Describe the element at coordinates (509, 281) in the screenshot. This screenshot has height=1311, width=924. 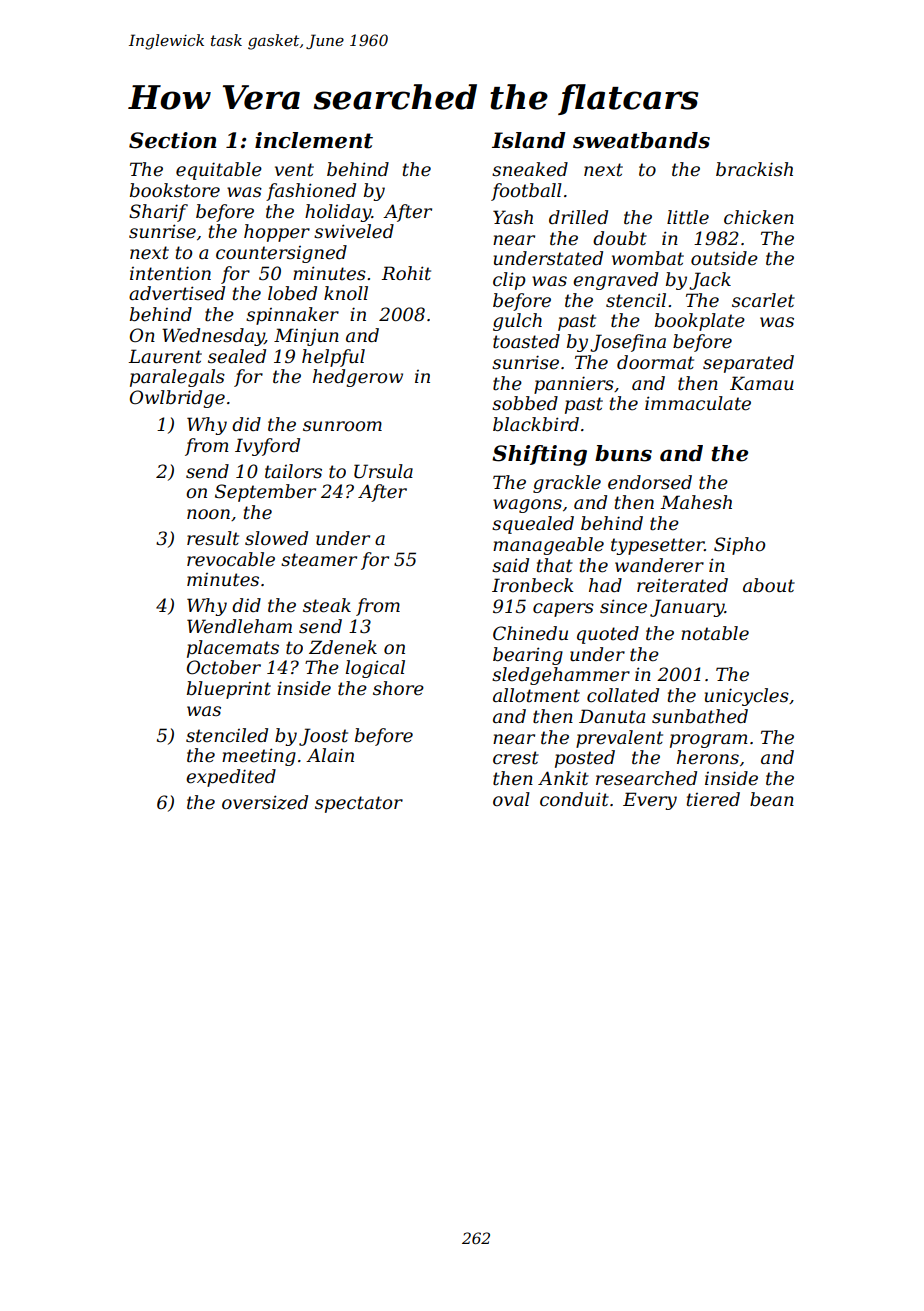
I see `clip` at that location.
